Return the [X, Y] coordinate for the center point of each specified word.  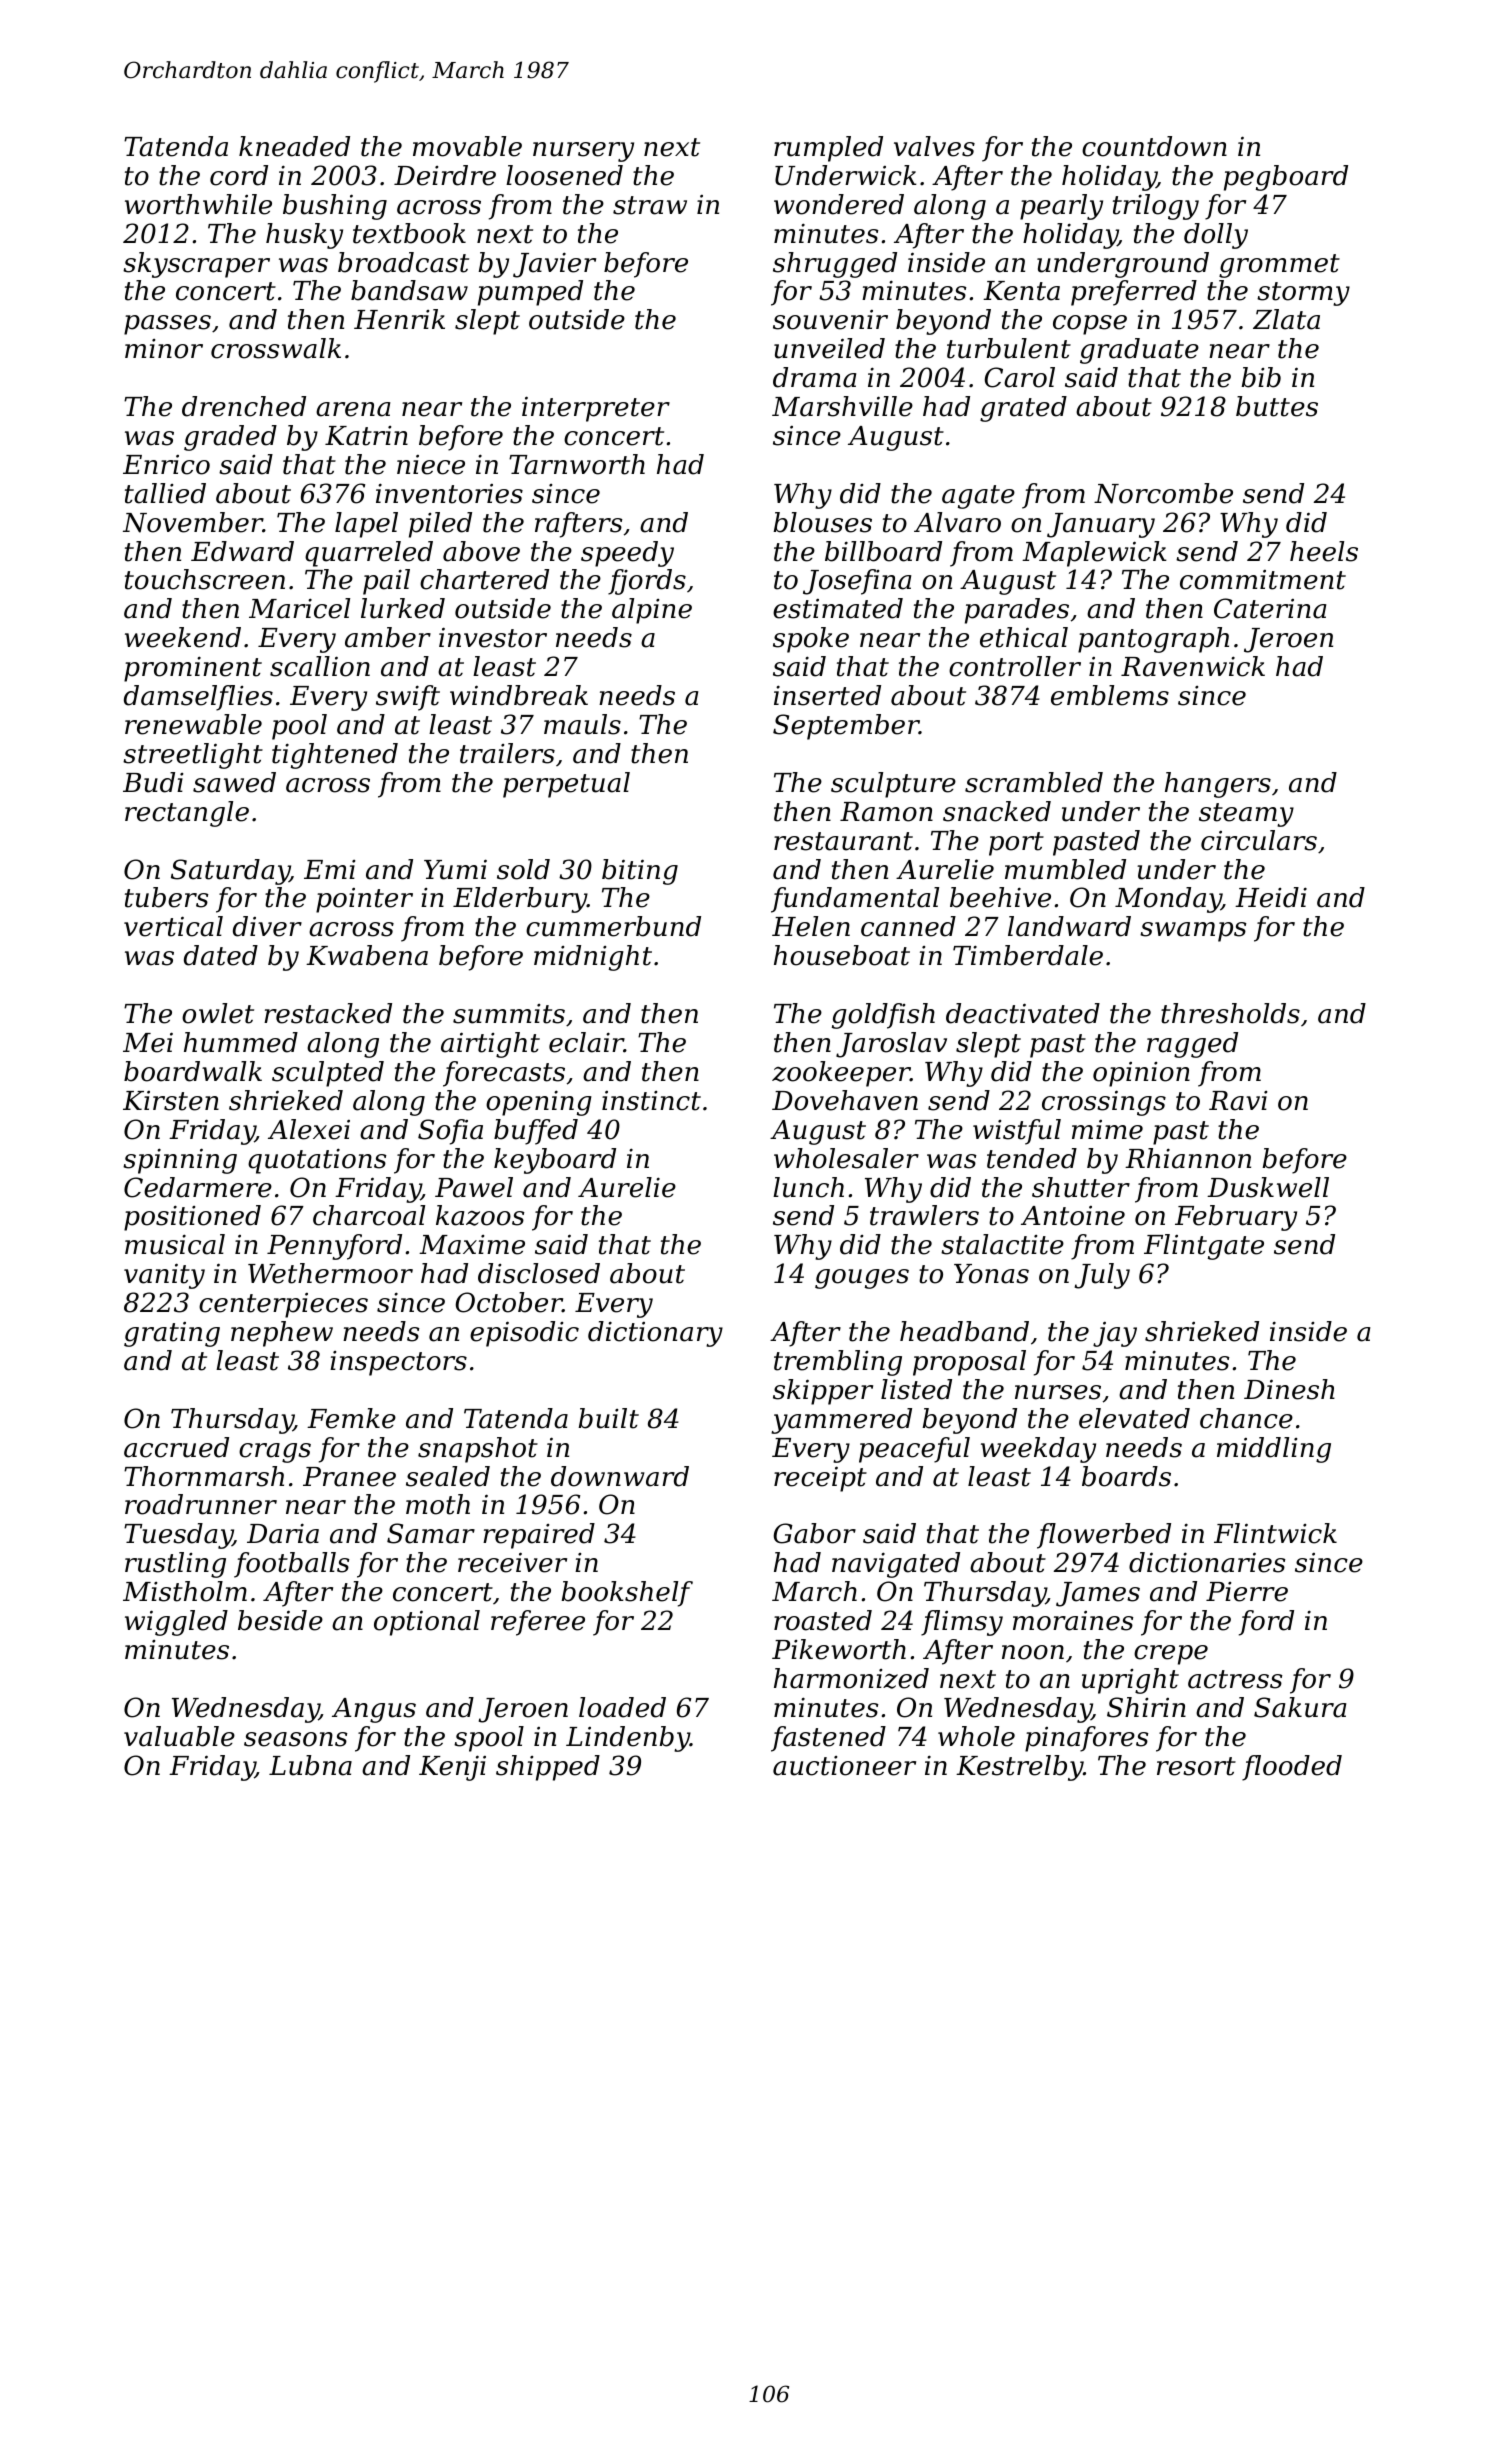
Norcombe [1163, 493]
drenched [244, 406]
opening [539, 1103]
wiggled [176, 1623]
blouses [822, 522]
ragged [1192, 1045]
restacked [328, 1013]
